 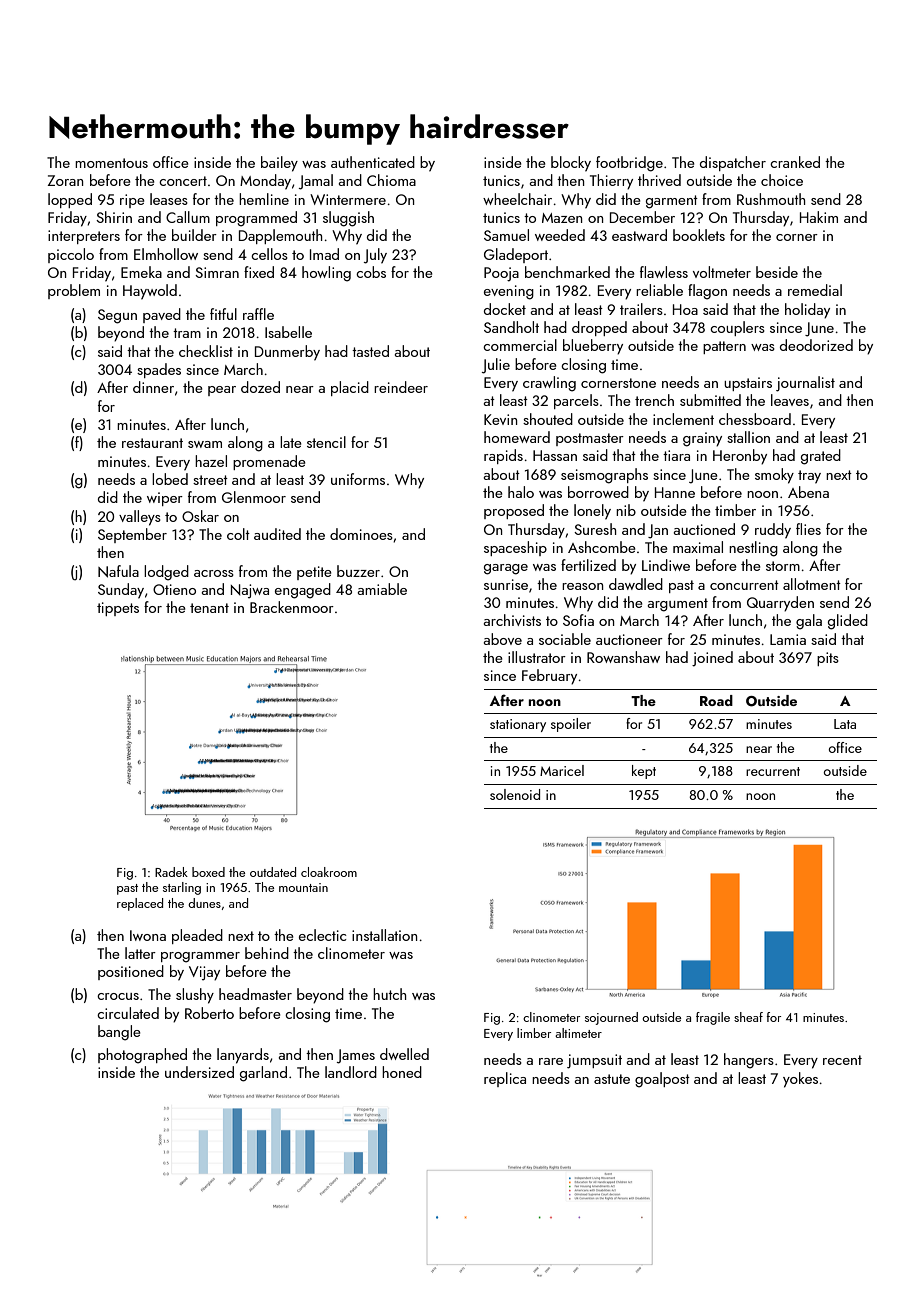 What do you see at coordinates (329, 872) in the screenshot?
I see `cloakroom` at bounding box center [329, 872].
